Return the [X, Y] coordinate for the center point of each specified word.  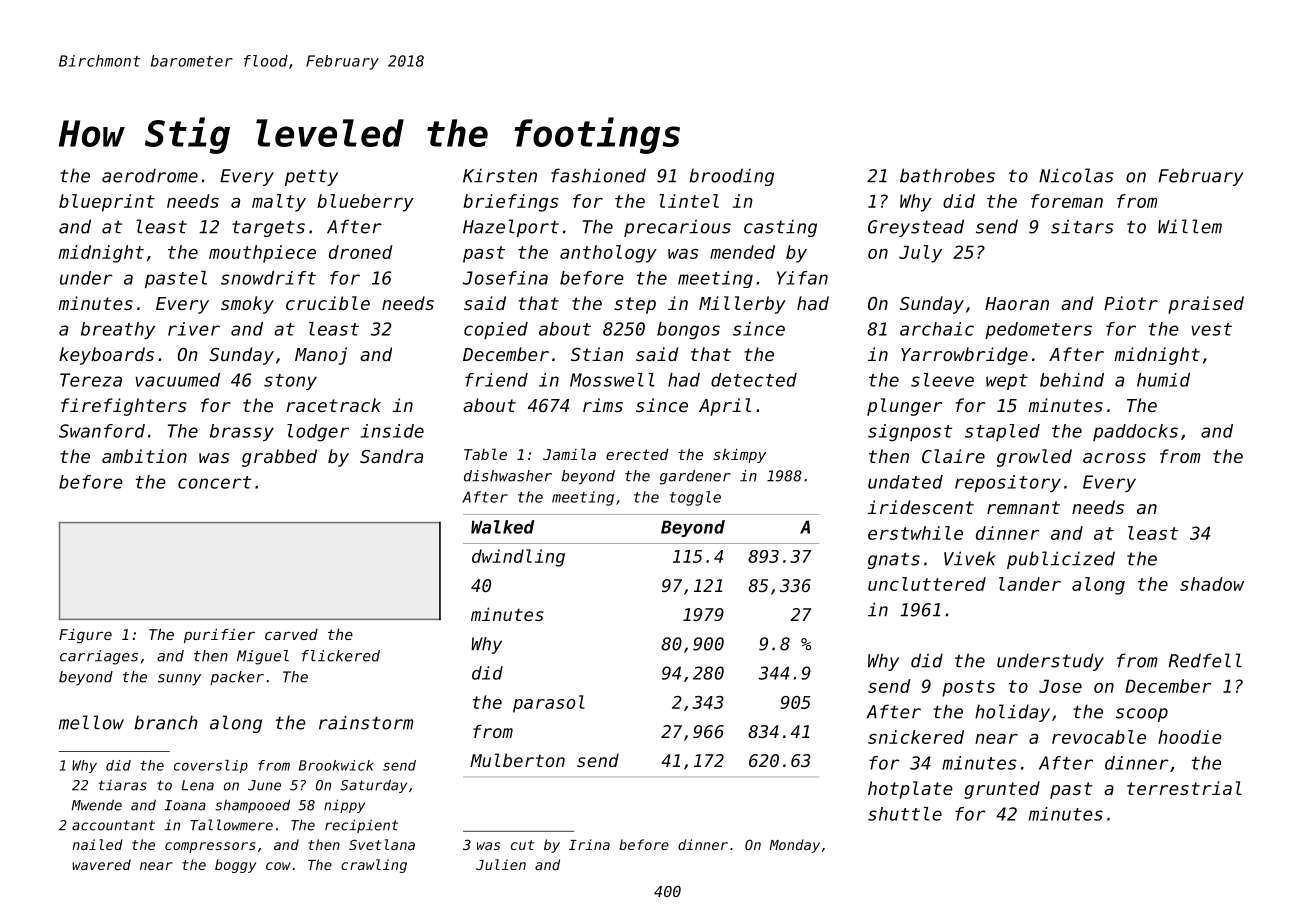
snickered [916, 737]
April [725, 407]
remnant [1023, 507]
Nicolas [1076, 175]
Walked [502, 527]
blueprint [107, 203]
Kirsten [500, 175]
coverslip [211, 766]
